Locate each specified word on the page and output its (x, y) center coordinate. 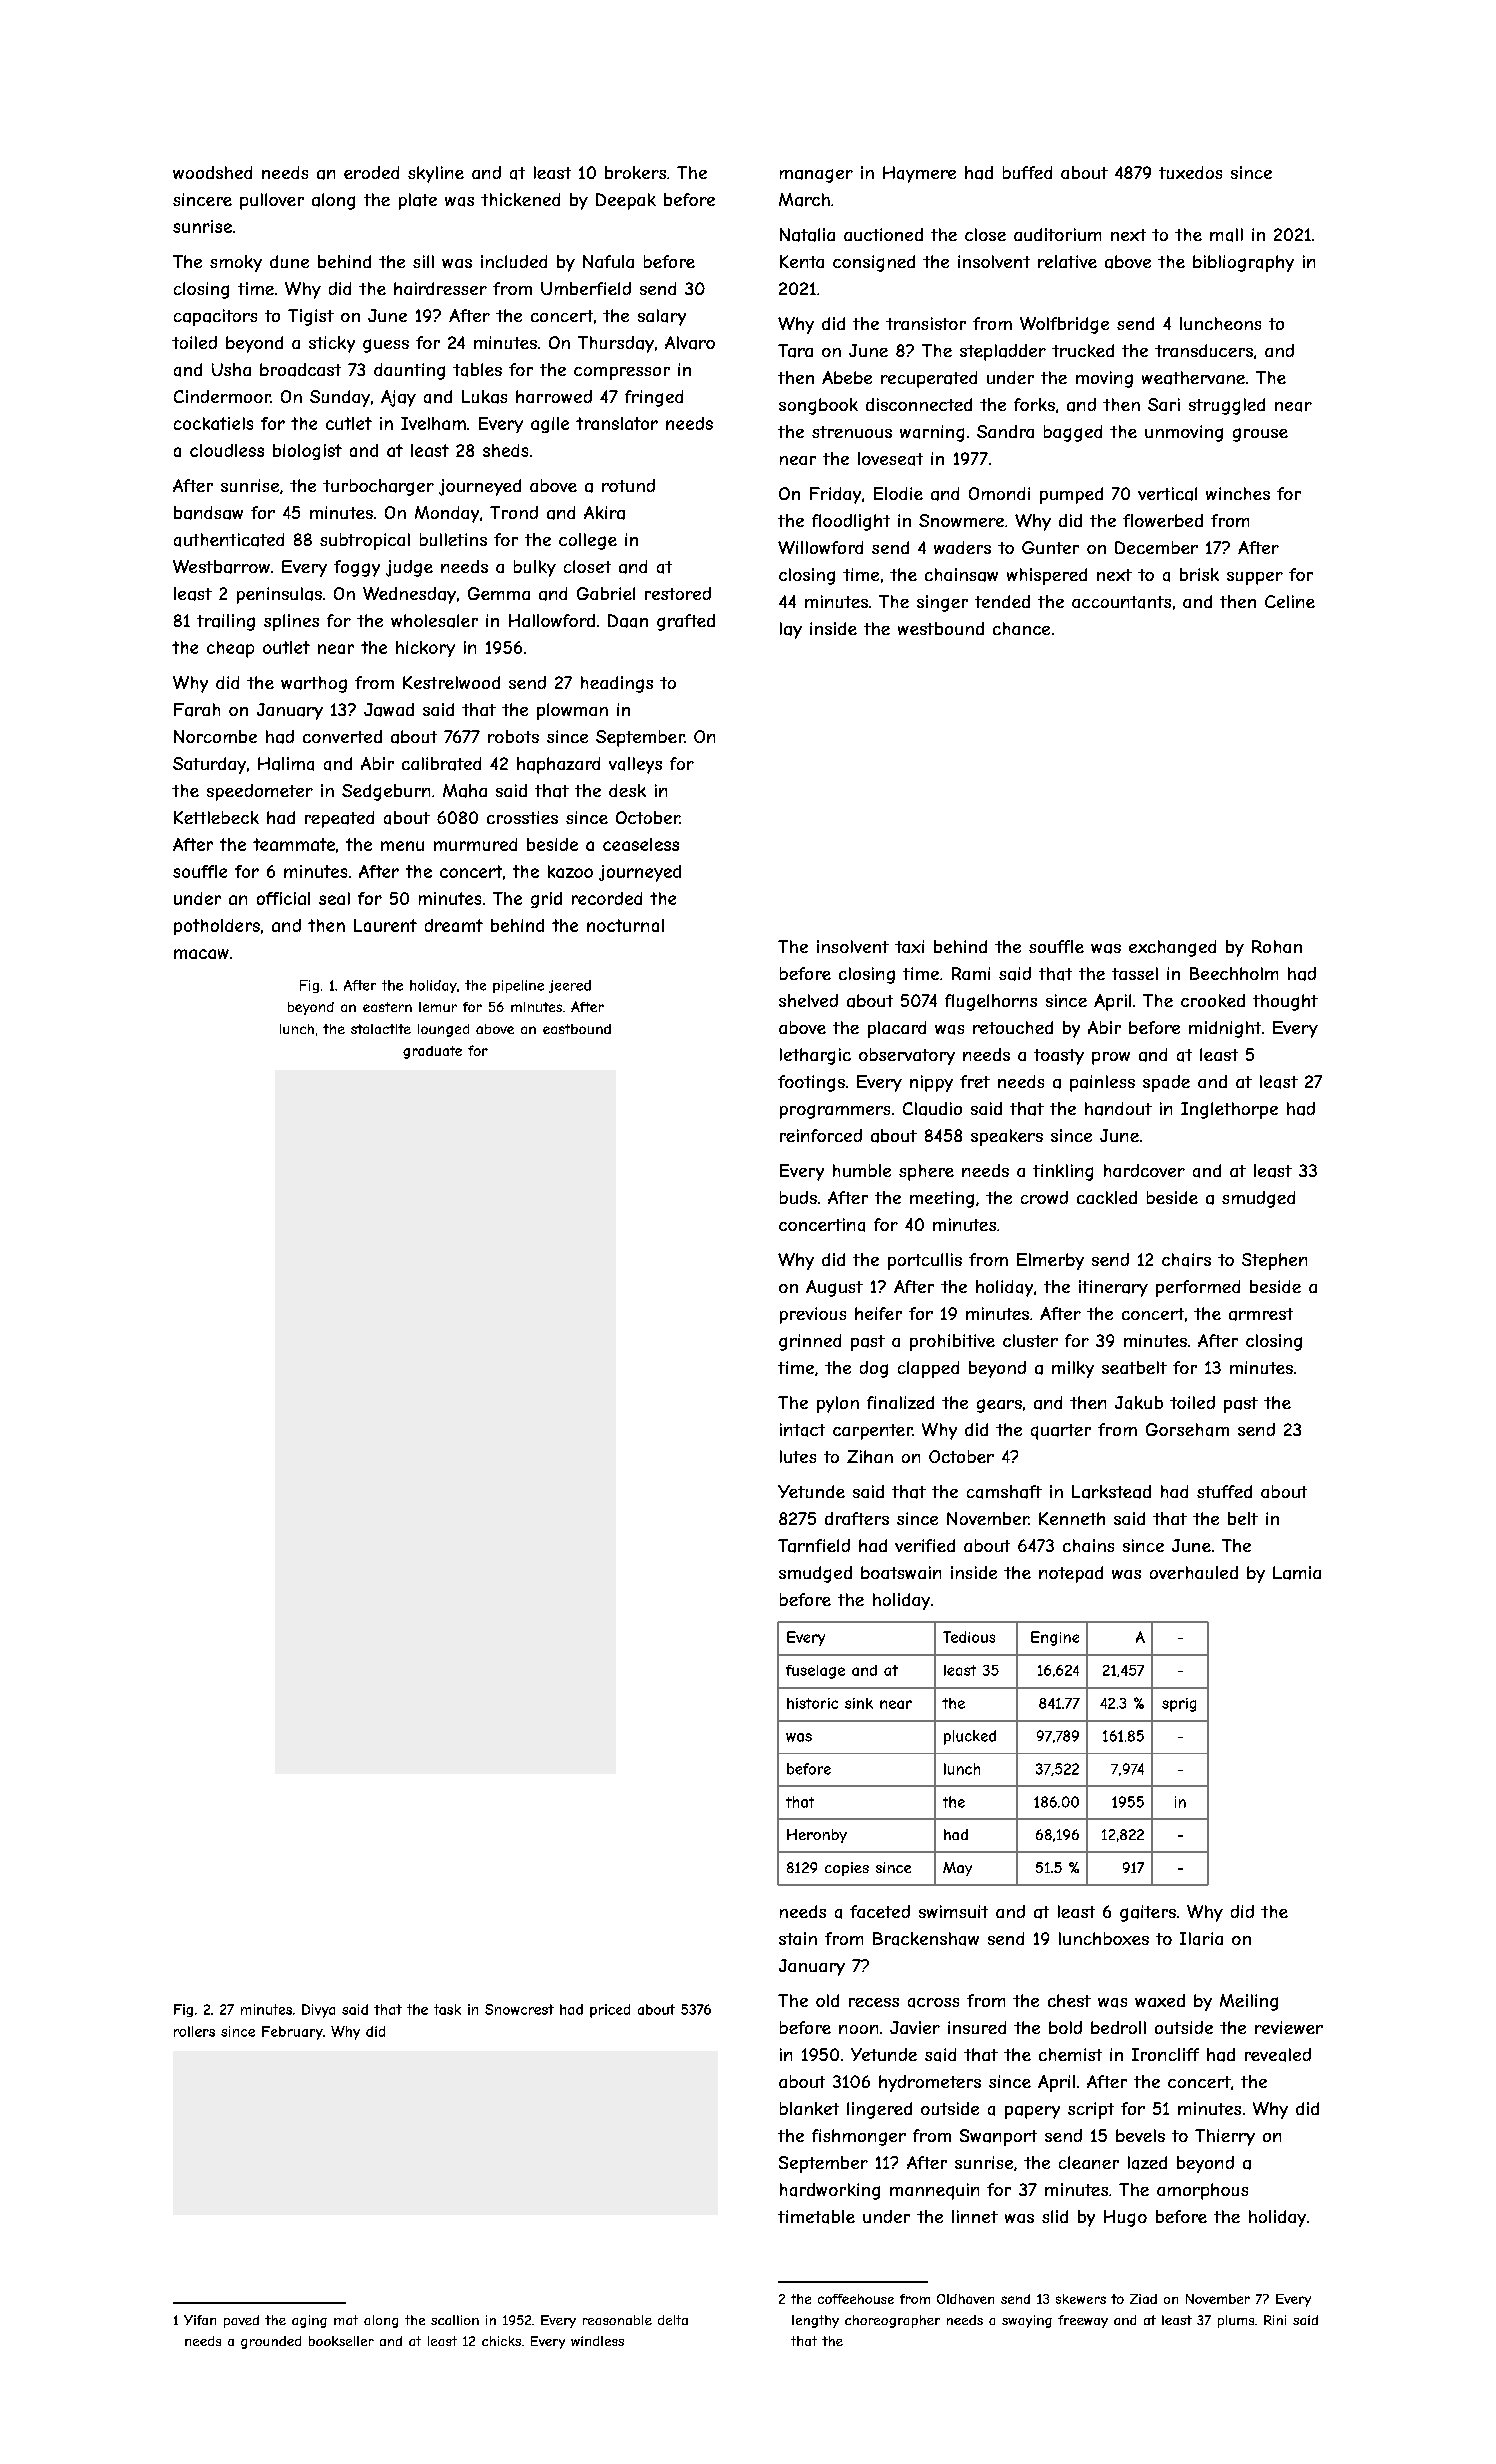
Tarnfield (814, 1546)
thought (1285, 1002)
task (447, 2009)
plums (1236, 2321)
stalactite (381, 1029)
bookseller (341, 2341)
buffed (1027, 172)
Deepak (626, 201)
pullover (272, 201)
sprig (1179, 1705)
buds (798, 1197)
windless (597, 2341)
